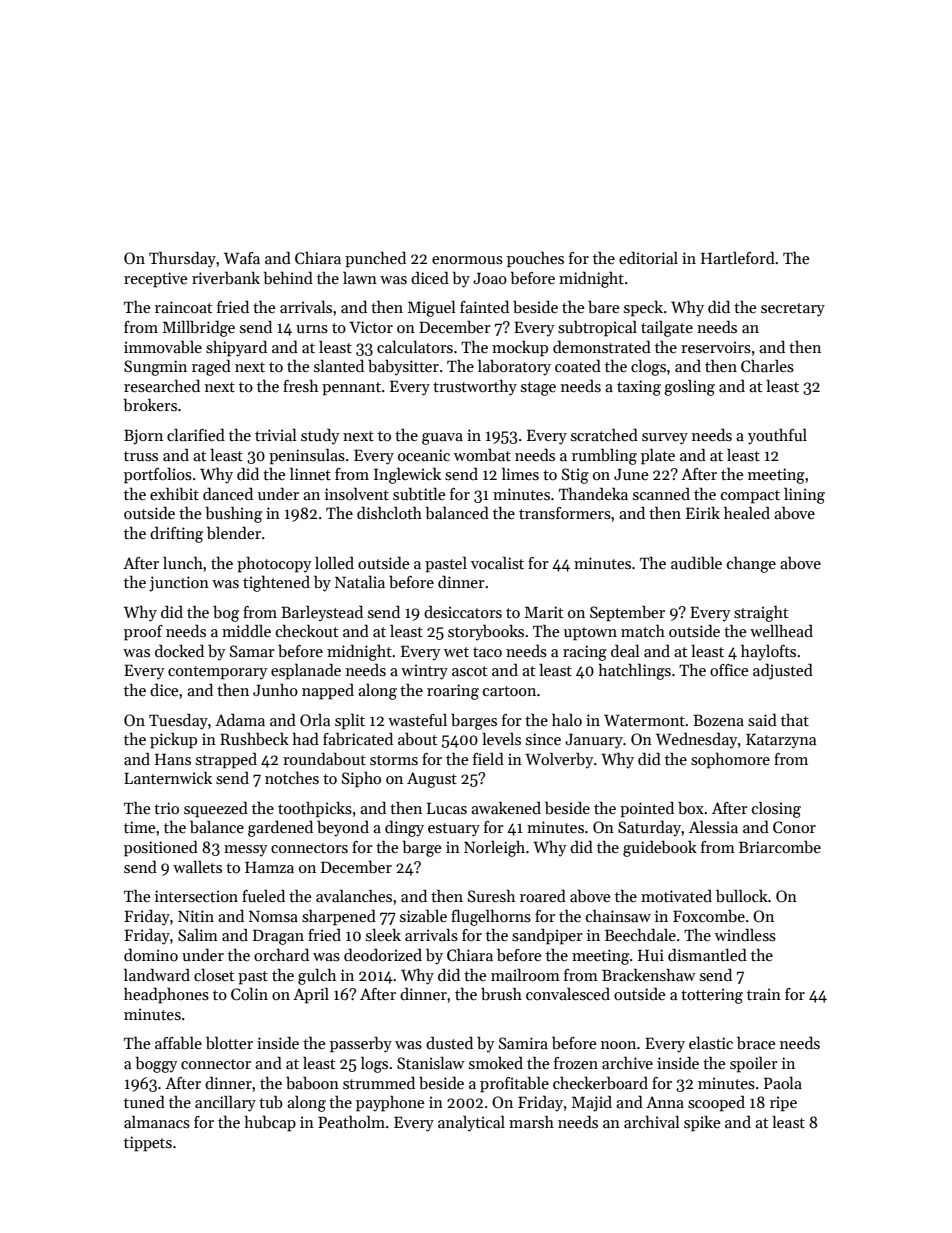  What do you see at coordinates (182, 260) in the document?
I see `Thursday` at bounding box center [182, 260].
